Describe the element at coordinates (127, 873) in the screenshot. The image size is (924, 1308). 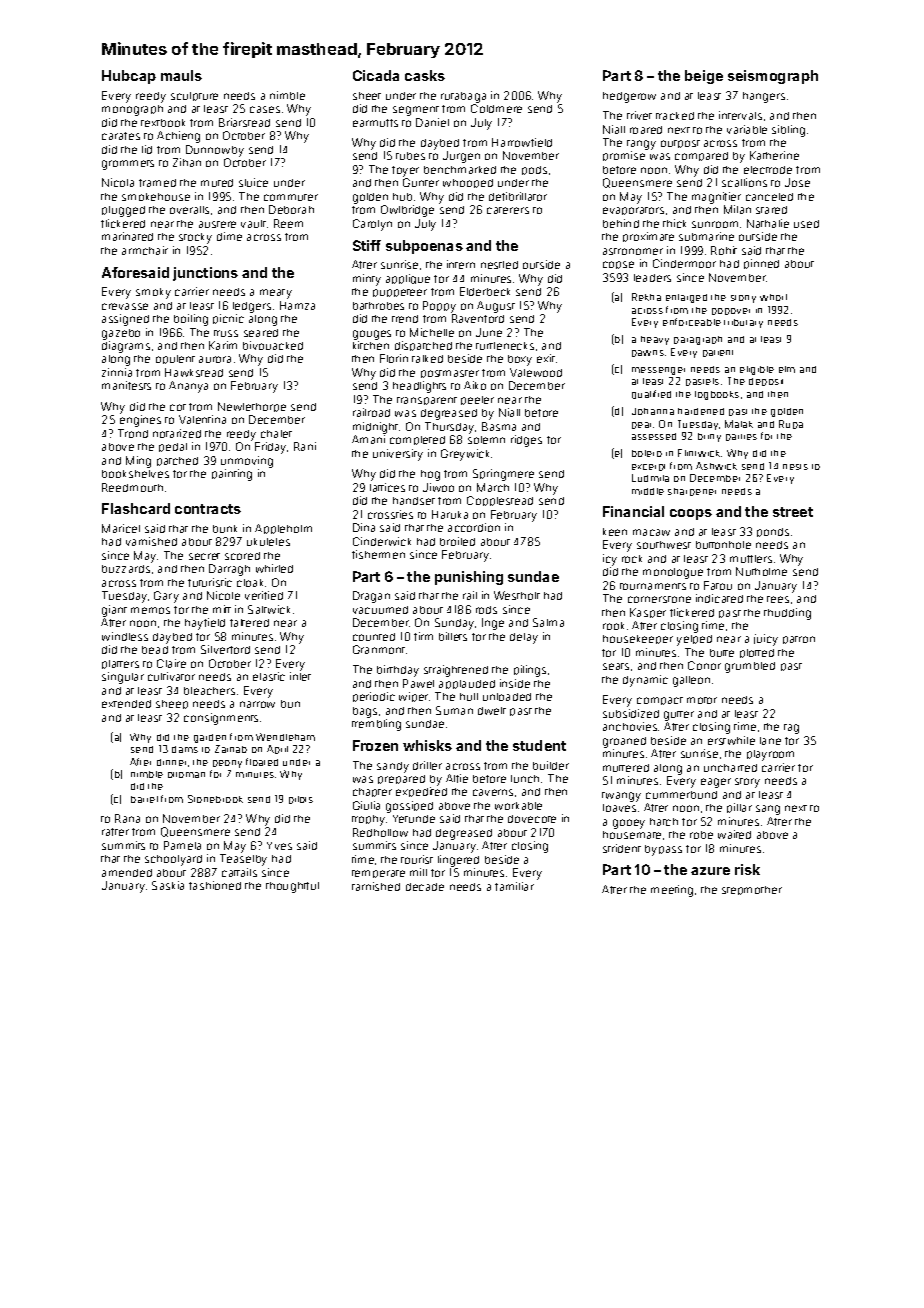
I see `amended` at that location.
